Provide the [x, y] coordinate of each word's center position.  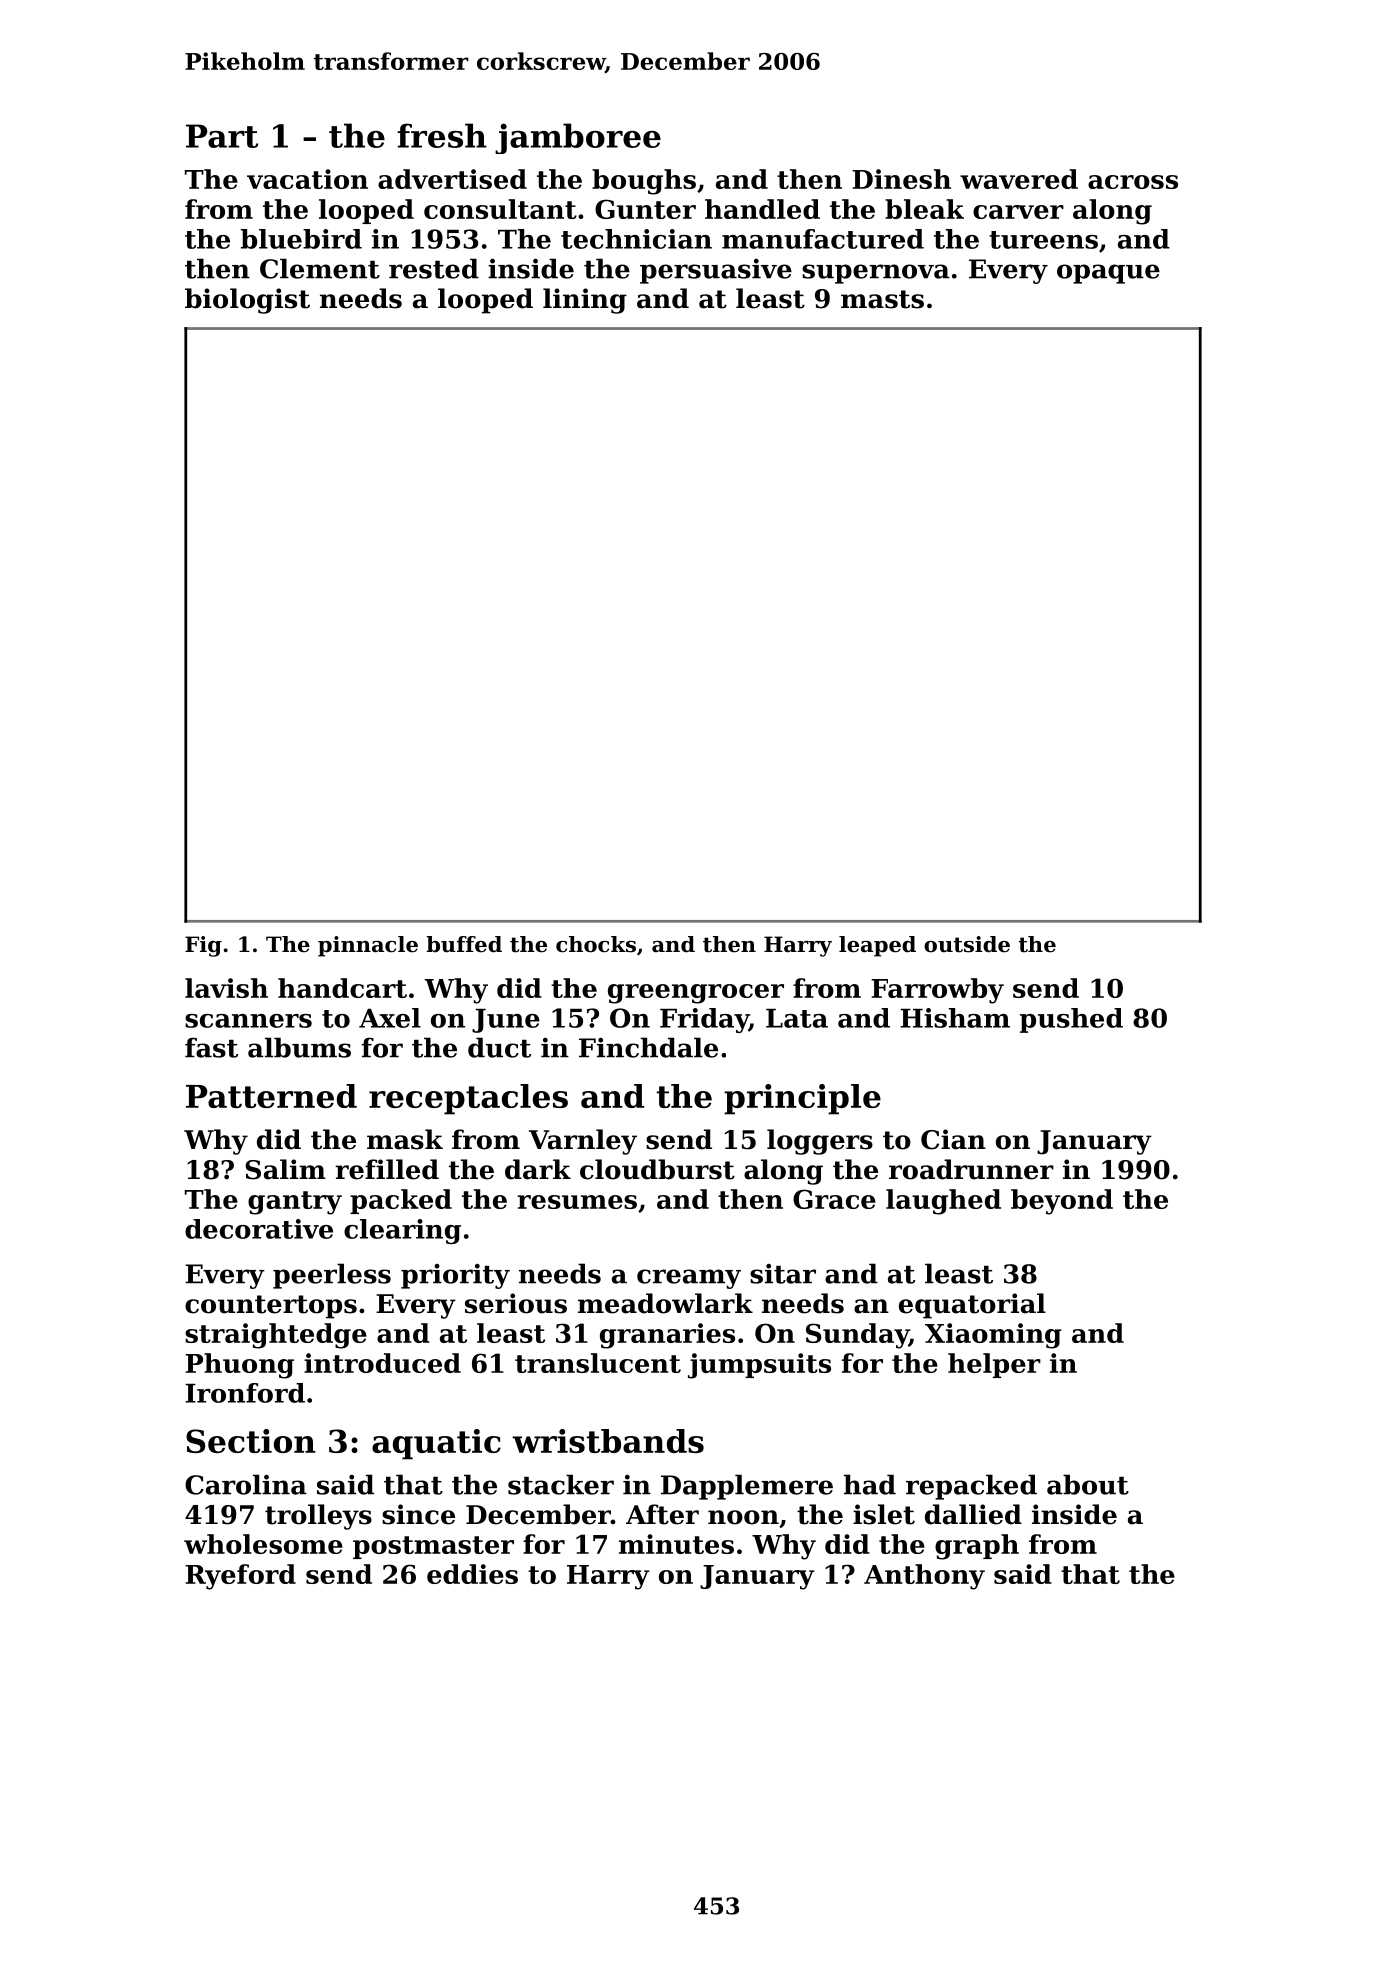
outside [967, 944]
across [1133, 182]
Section [251, 1441]
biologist [247, 301]
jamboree [578, 138]
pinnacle [368, 946]
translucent [598, 1363]
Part [222, 136]
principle [802, 1099]
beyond [1062, 1202]
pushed [1071, 1020]
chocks [596, 944]
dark [538, 1169]
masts [882, 299]
